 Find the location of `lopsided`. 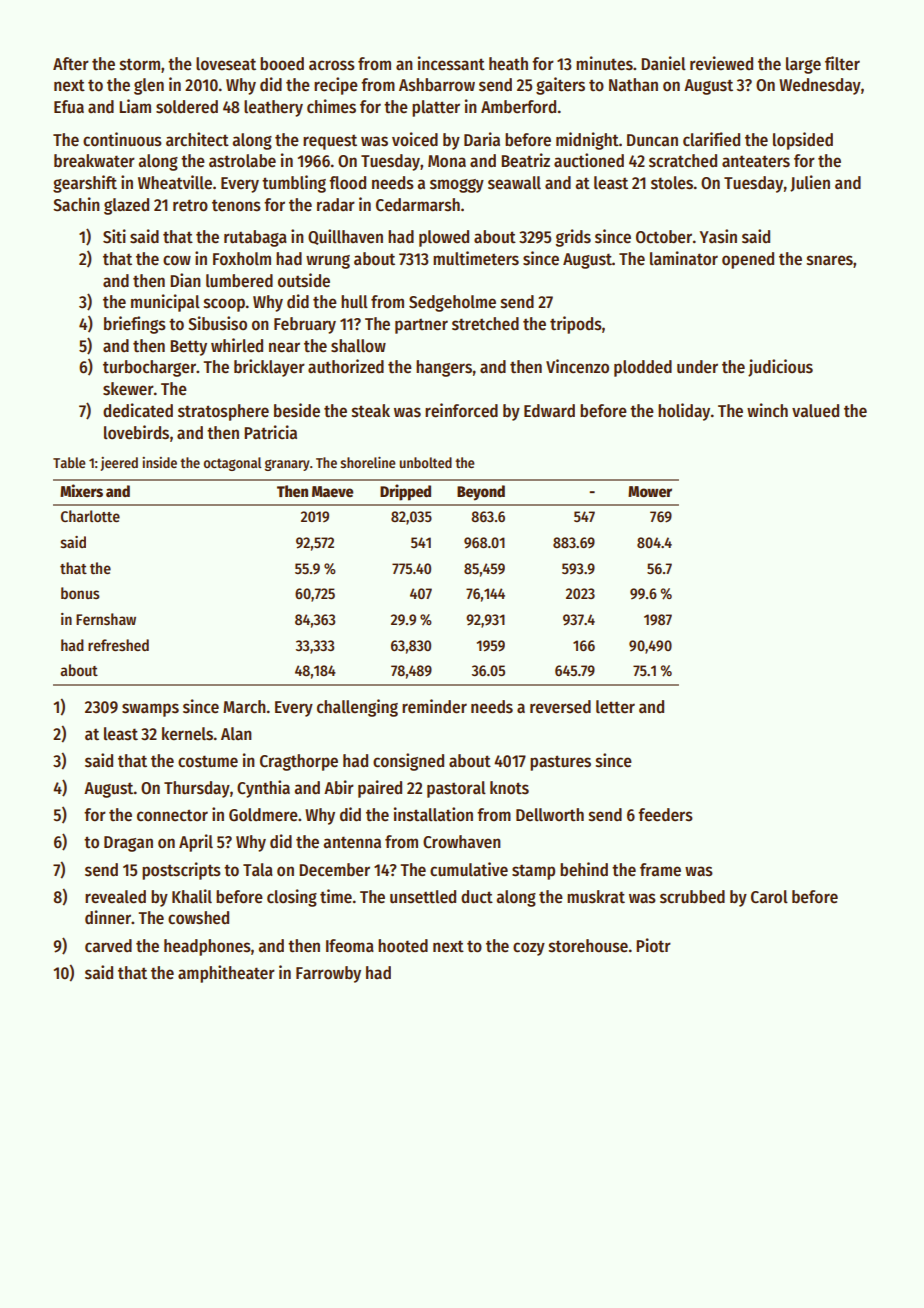

lopsided is located at coordinates (803, 141).
